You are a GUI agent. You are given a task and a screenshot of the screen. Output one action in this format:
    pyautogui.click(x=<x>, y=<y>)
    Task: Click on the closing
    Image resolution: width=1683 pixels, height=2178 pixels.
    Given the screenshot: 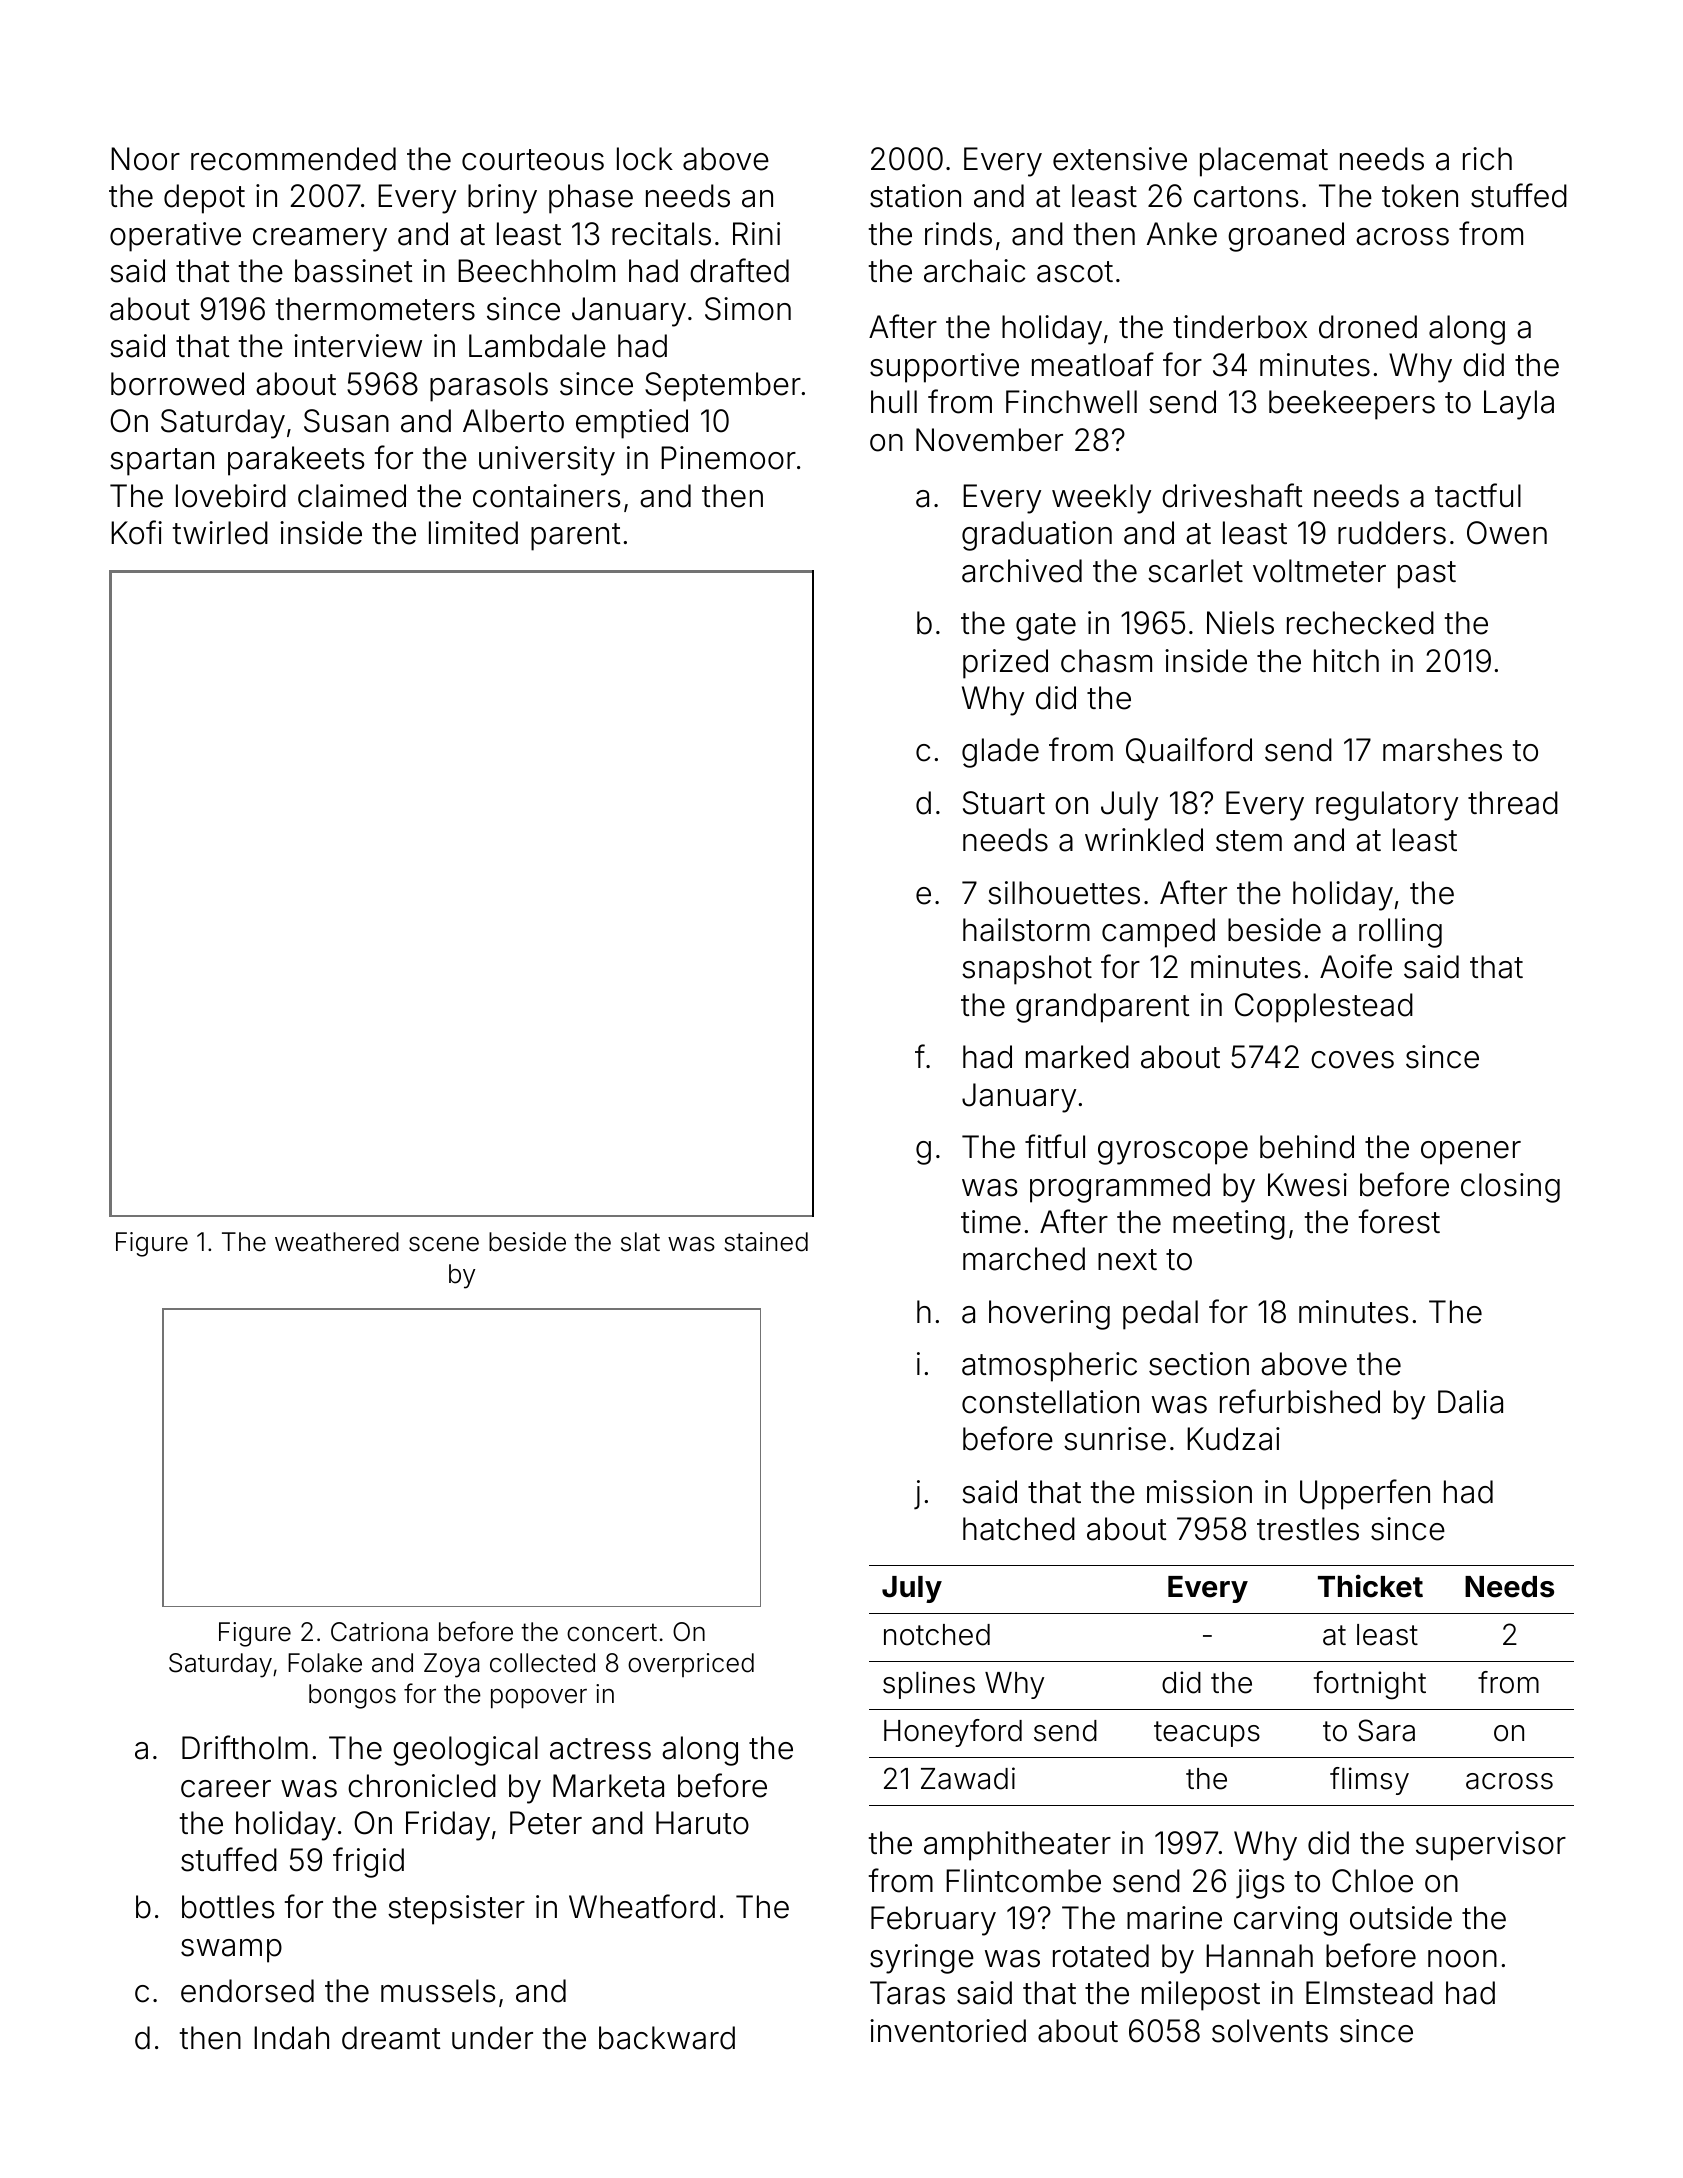 What is the action you would take?
    pyautogui.click(x=1510, y=1188)
